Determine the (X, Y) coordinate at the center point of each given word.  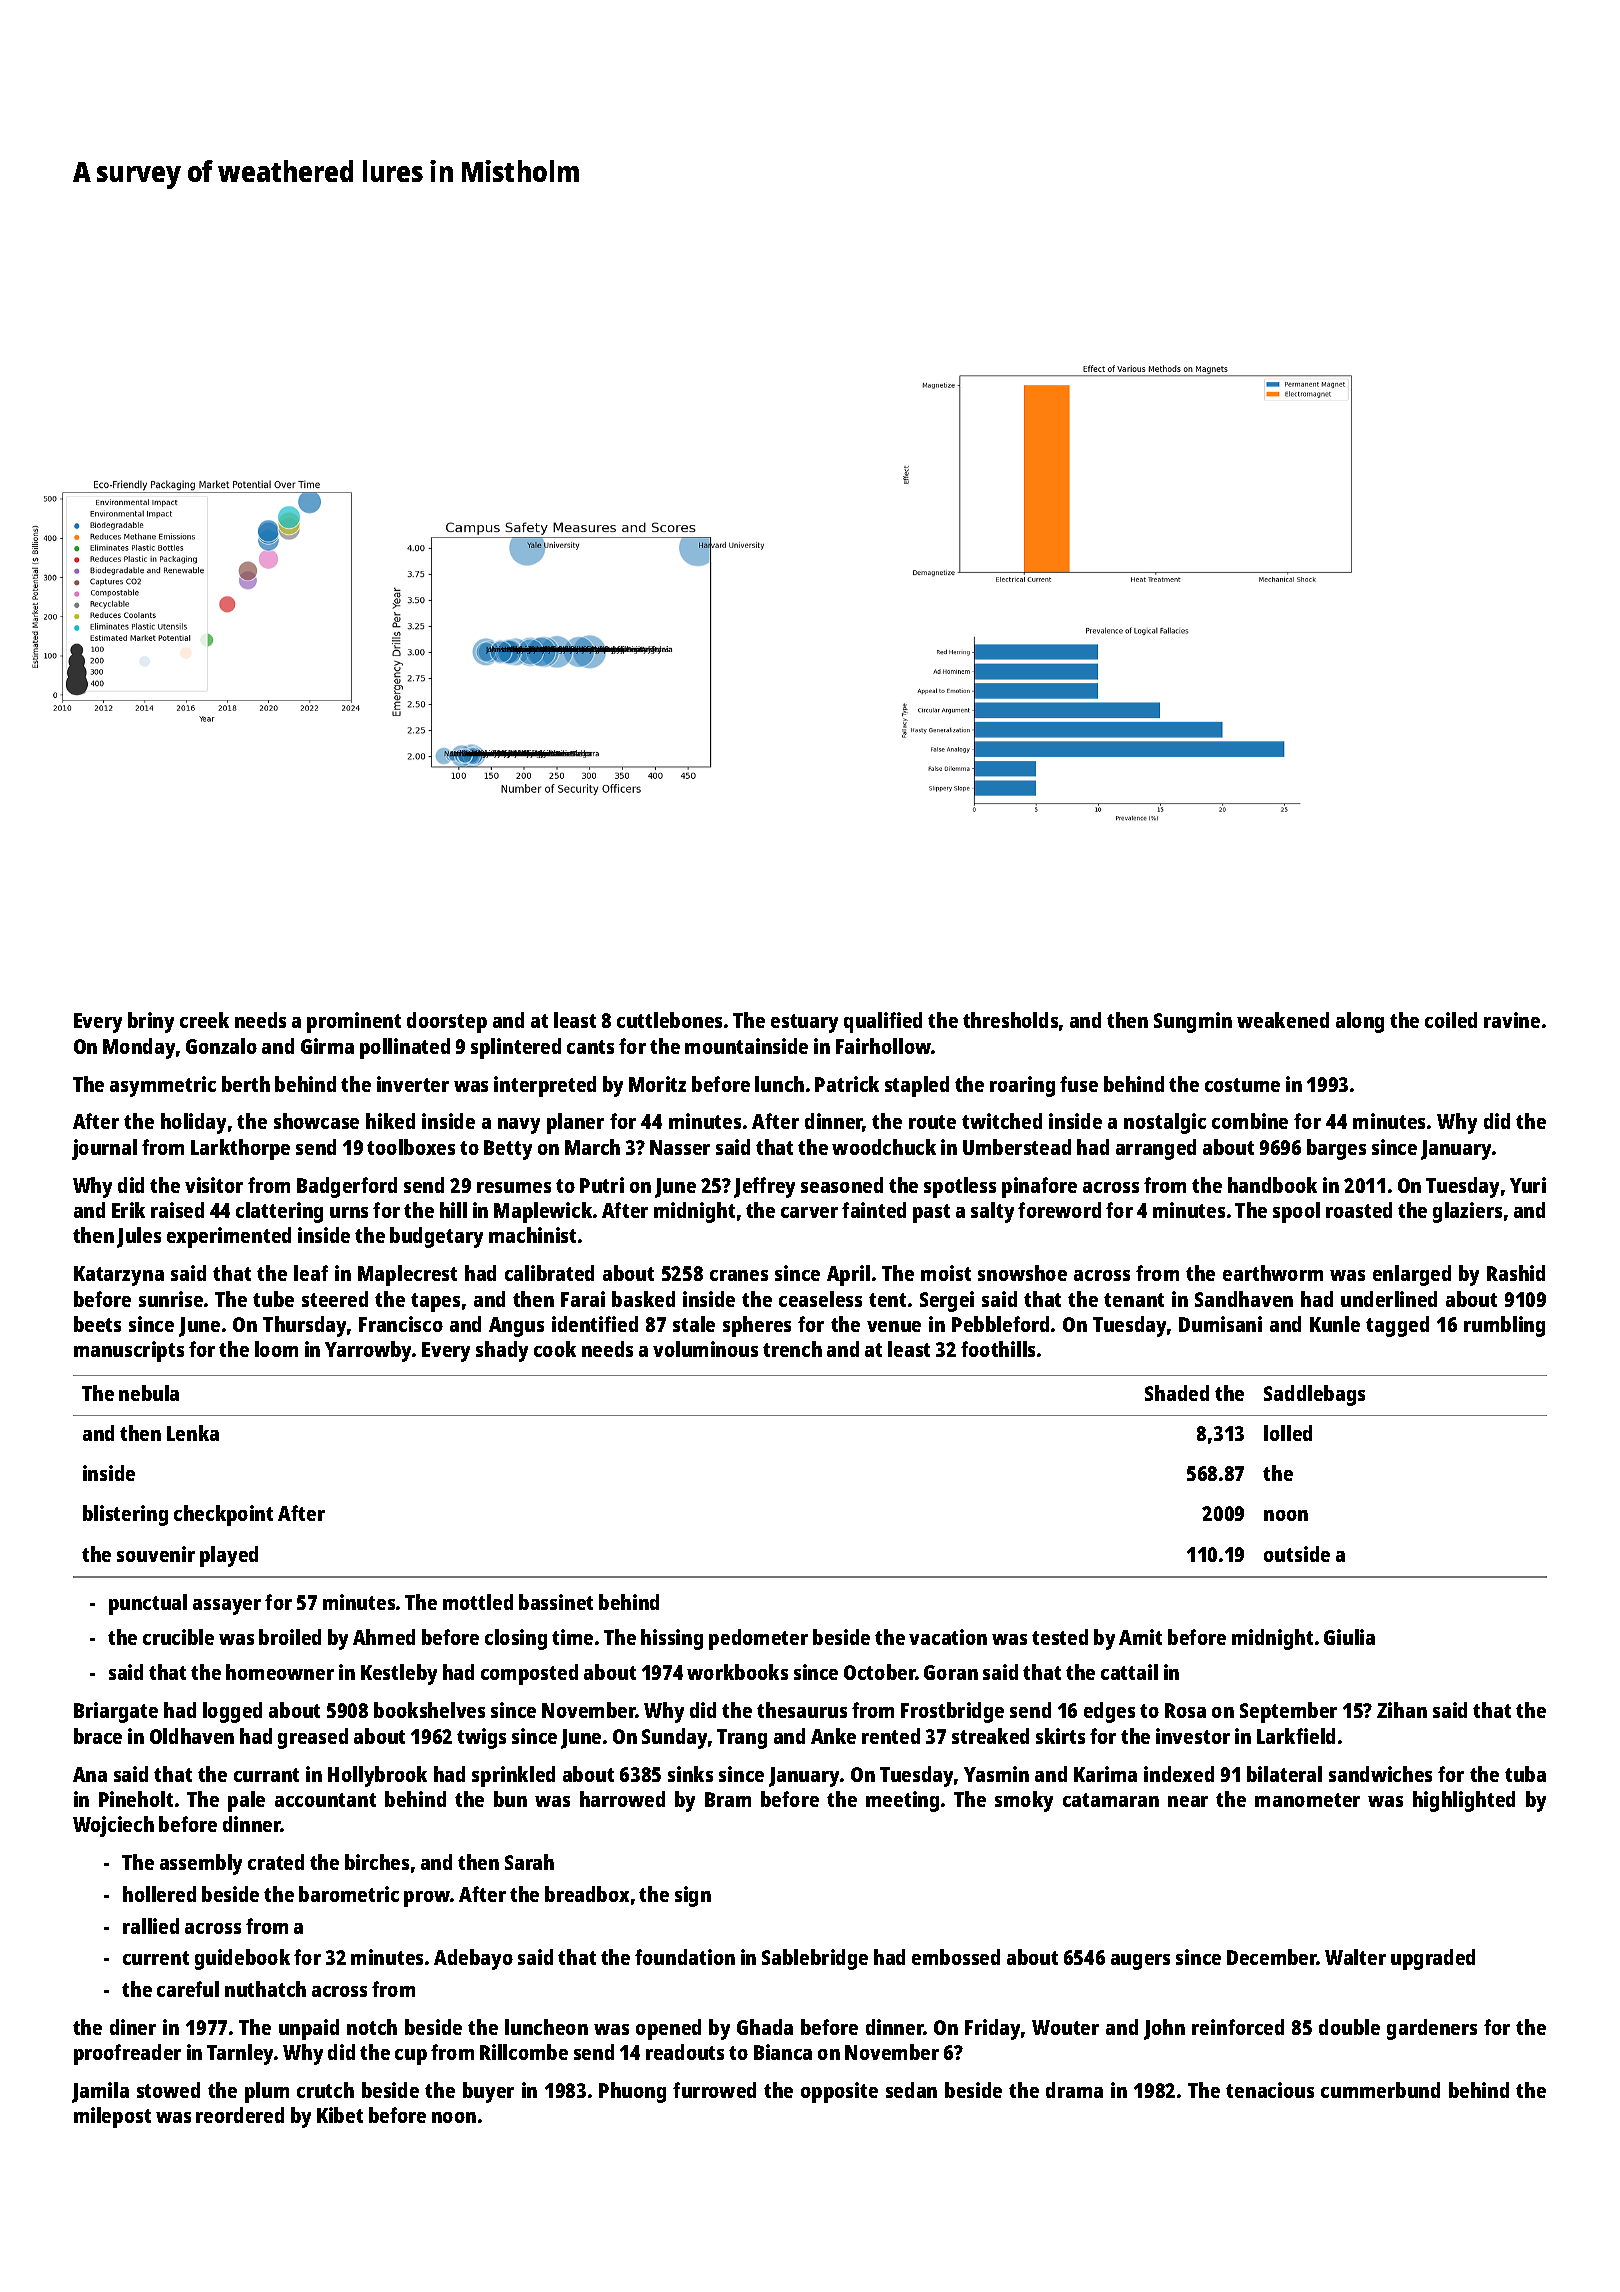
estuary (804, 1023)
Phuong (632, 2092)
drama (1074, 2090)
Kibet (340, 2115)
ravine (1512, 1020)
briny (151, 1022)
